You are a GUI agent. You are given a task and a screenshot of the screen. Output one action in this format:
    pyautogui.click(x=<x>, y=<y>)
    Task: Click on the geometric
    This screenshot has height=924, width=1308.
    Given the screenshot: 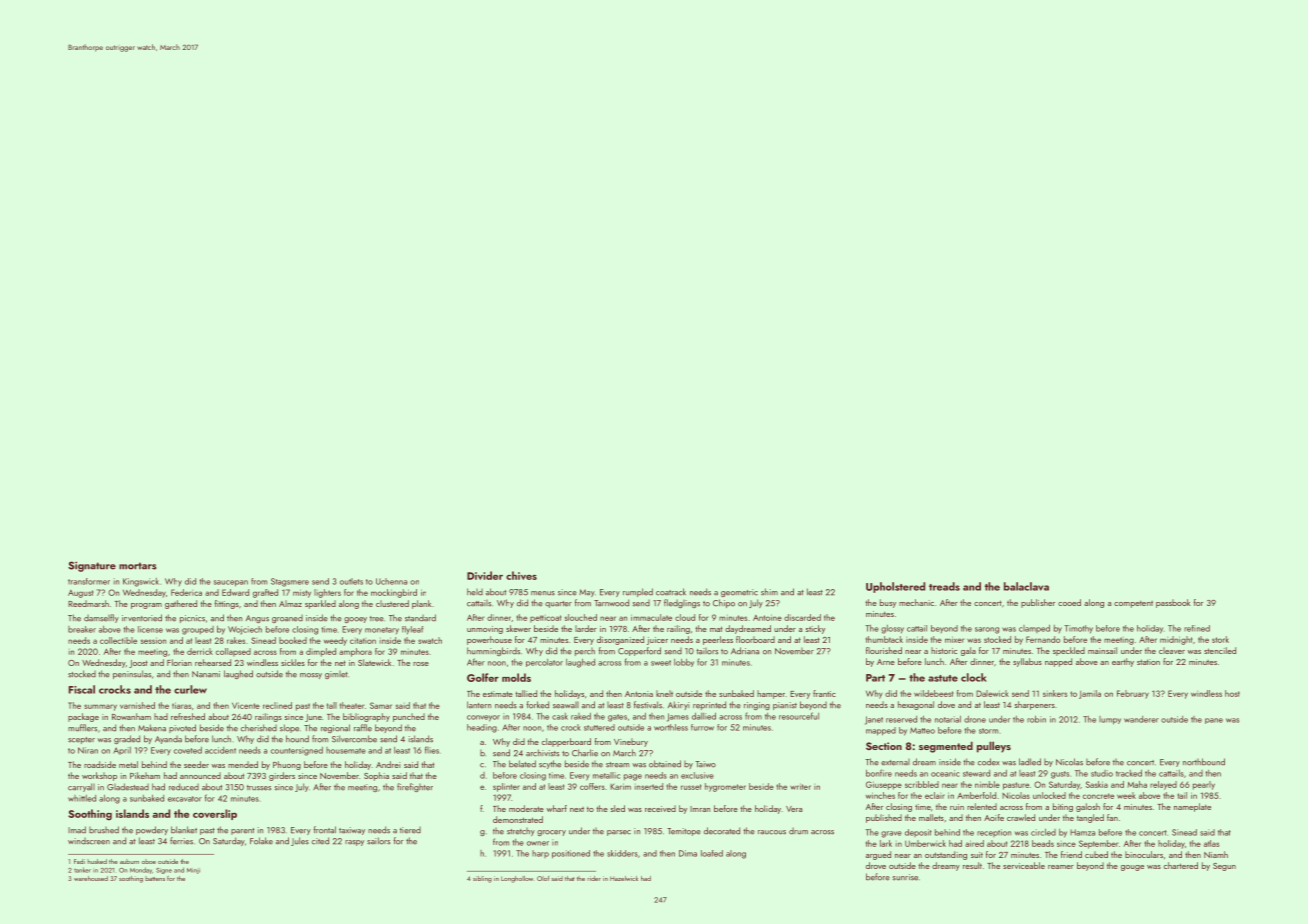 What is the action you would take?
    pyautogui.click(x=739, y=593)
